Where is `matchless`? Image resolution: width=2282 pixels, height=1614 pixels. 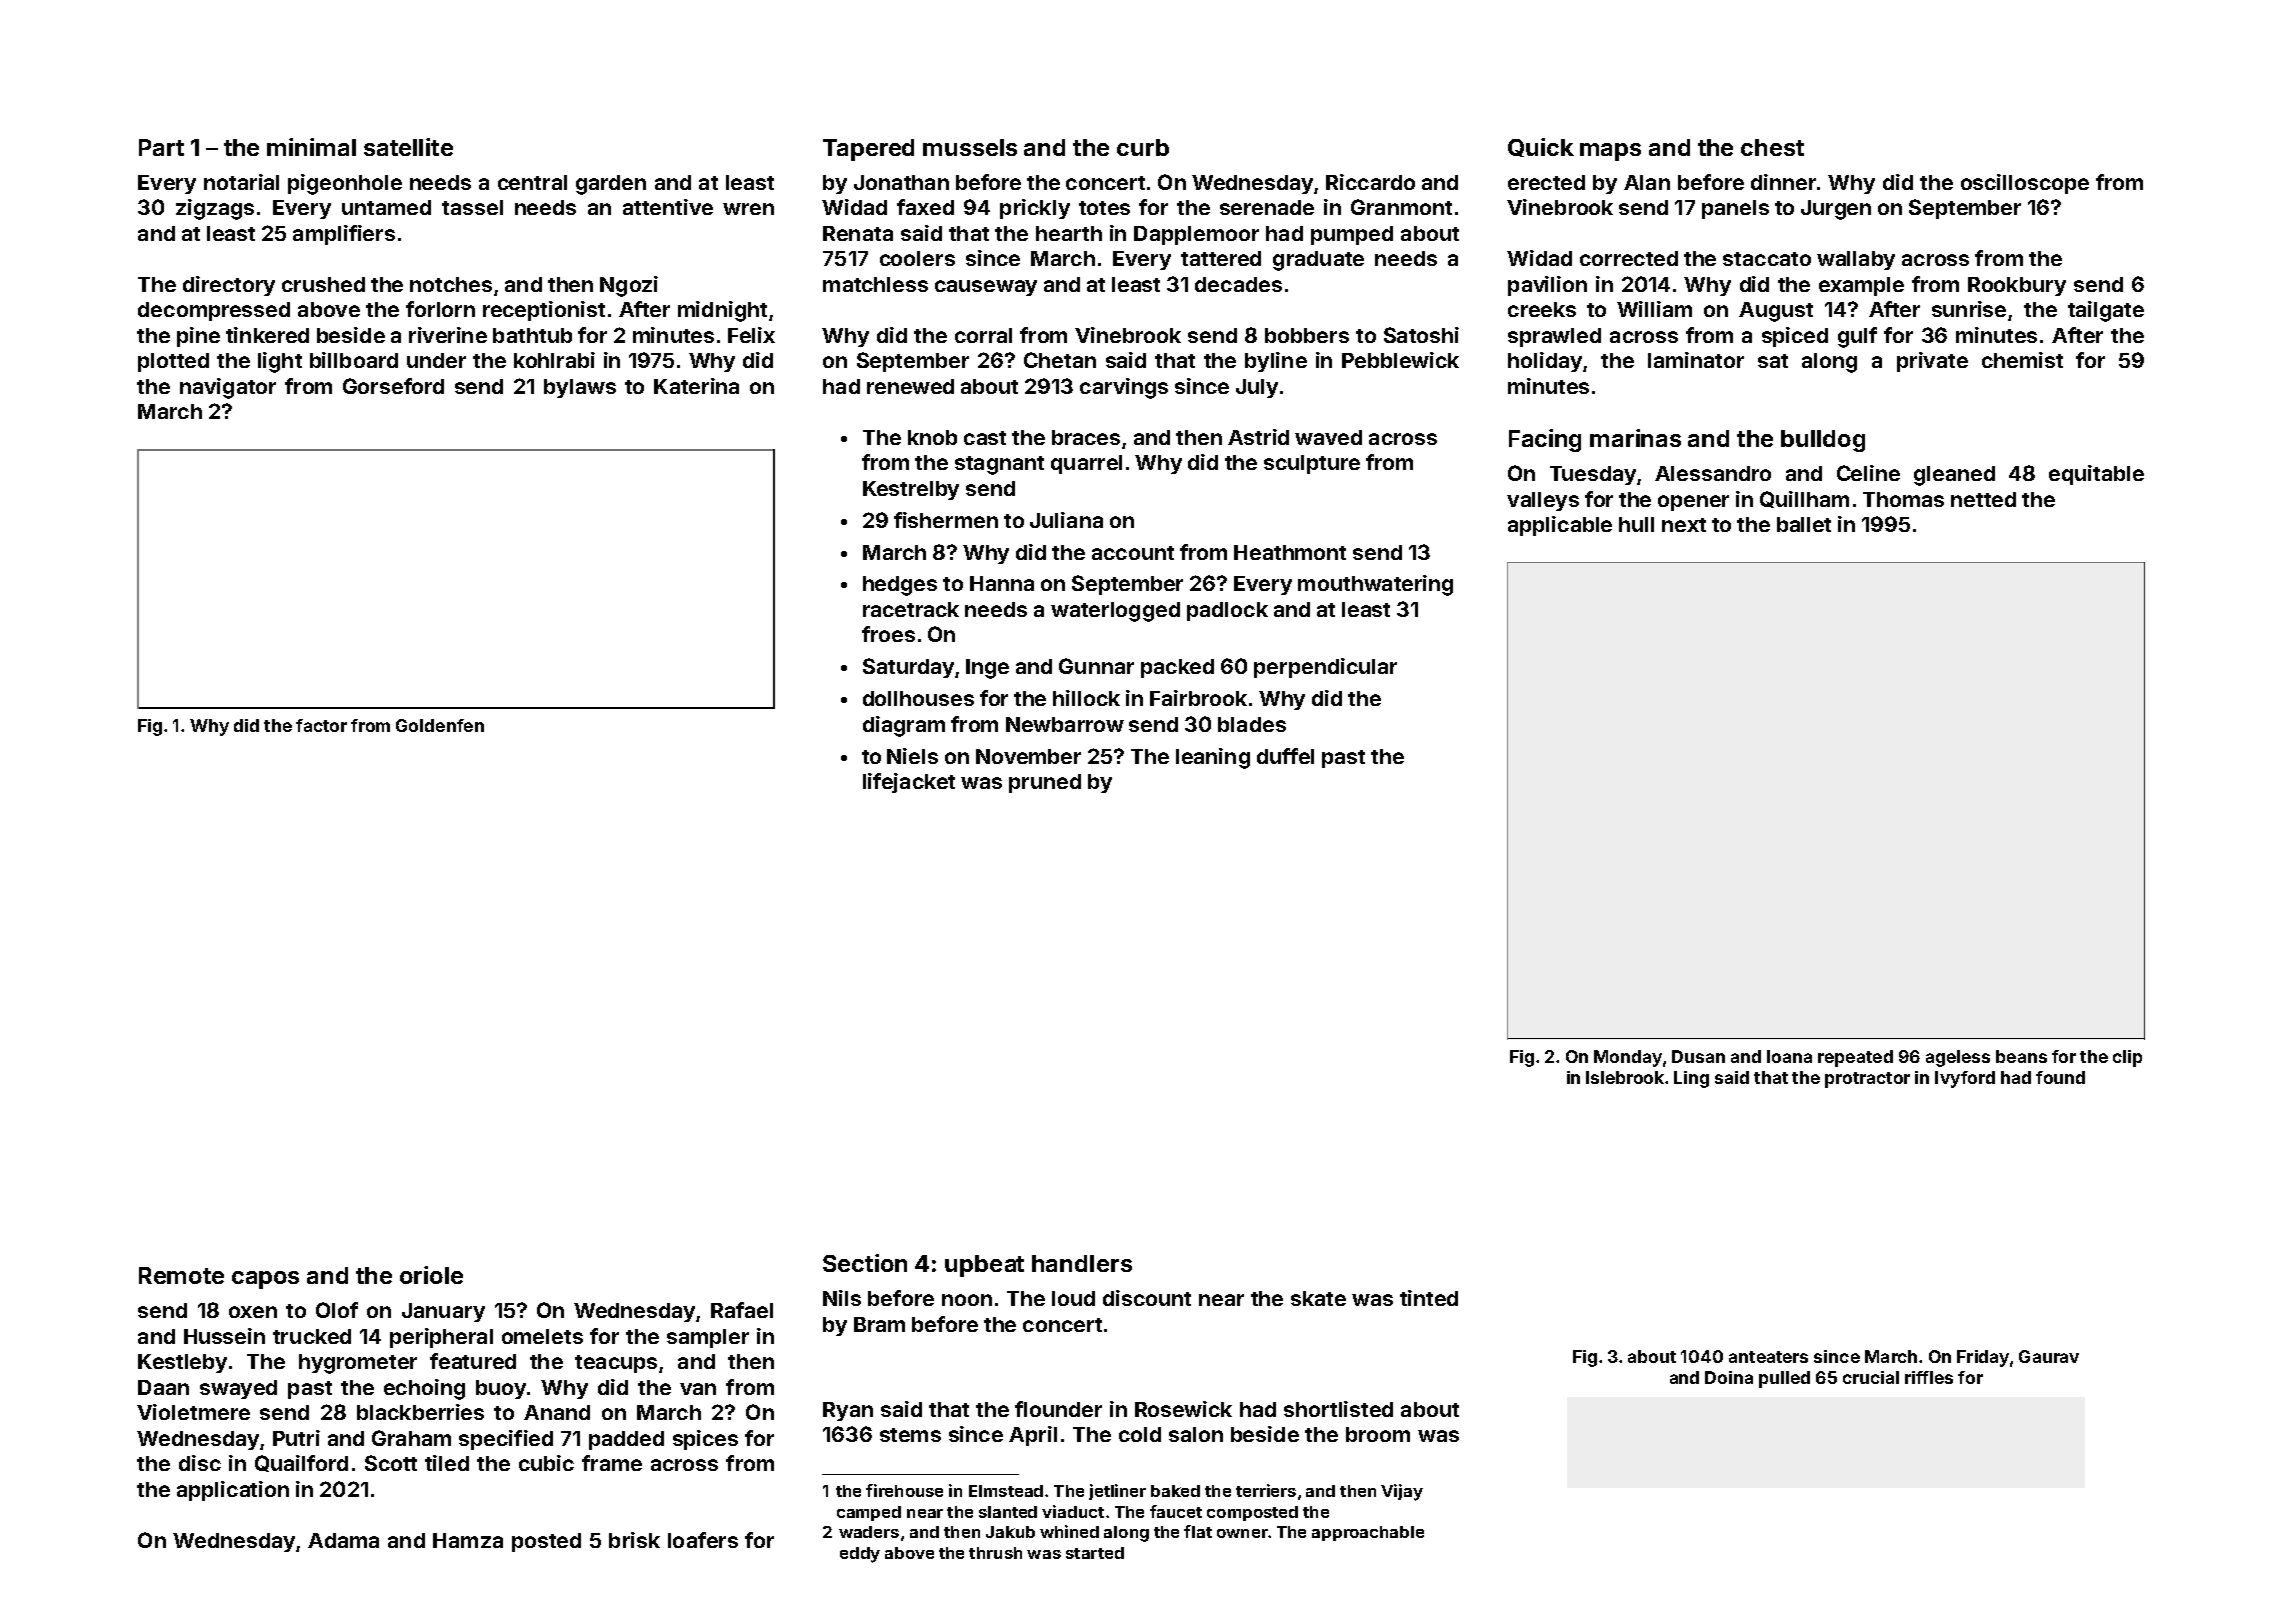
matchless is located at coordinates (875, 284).
